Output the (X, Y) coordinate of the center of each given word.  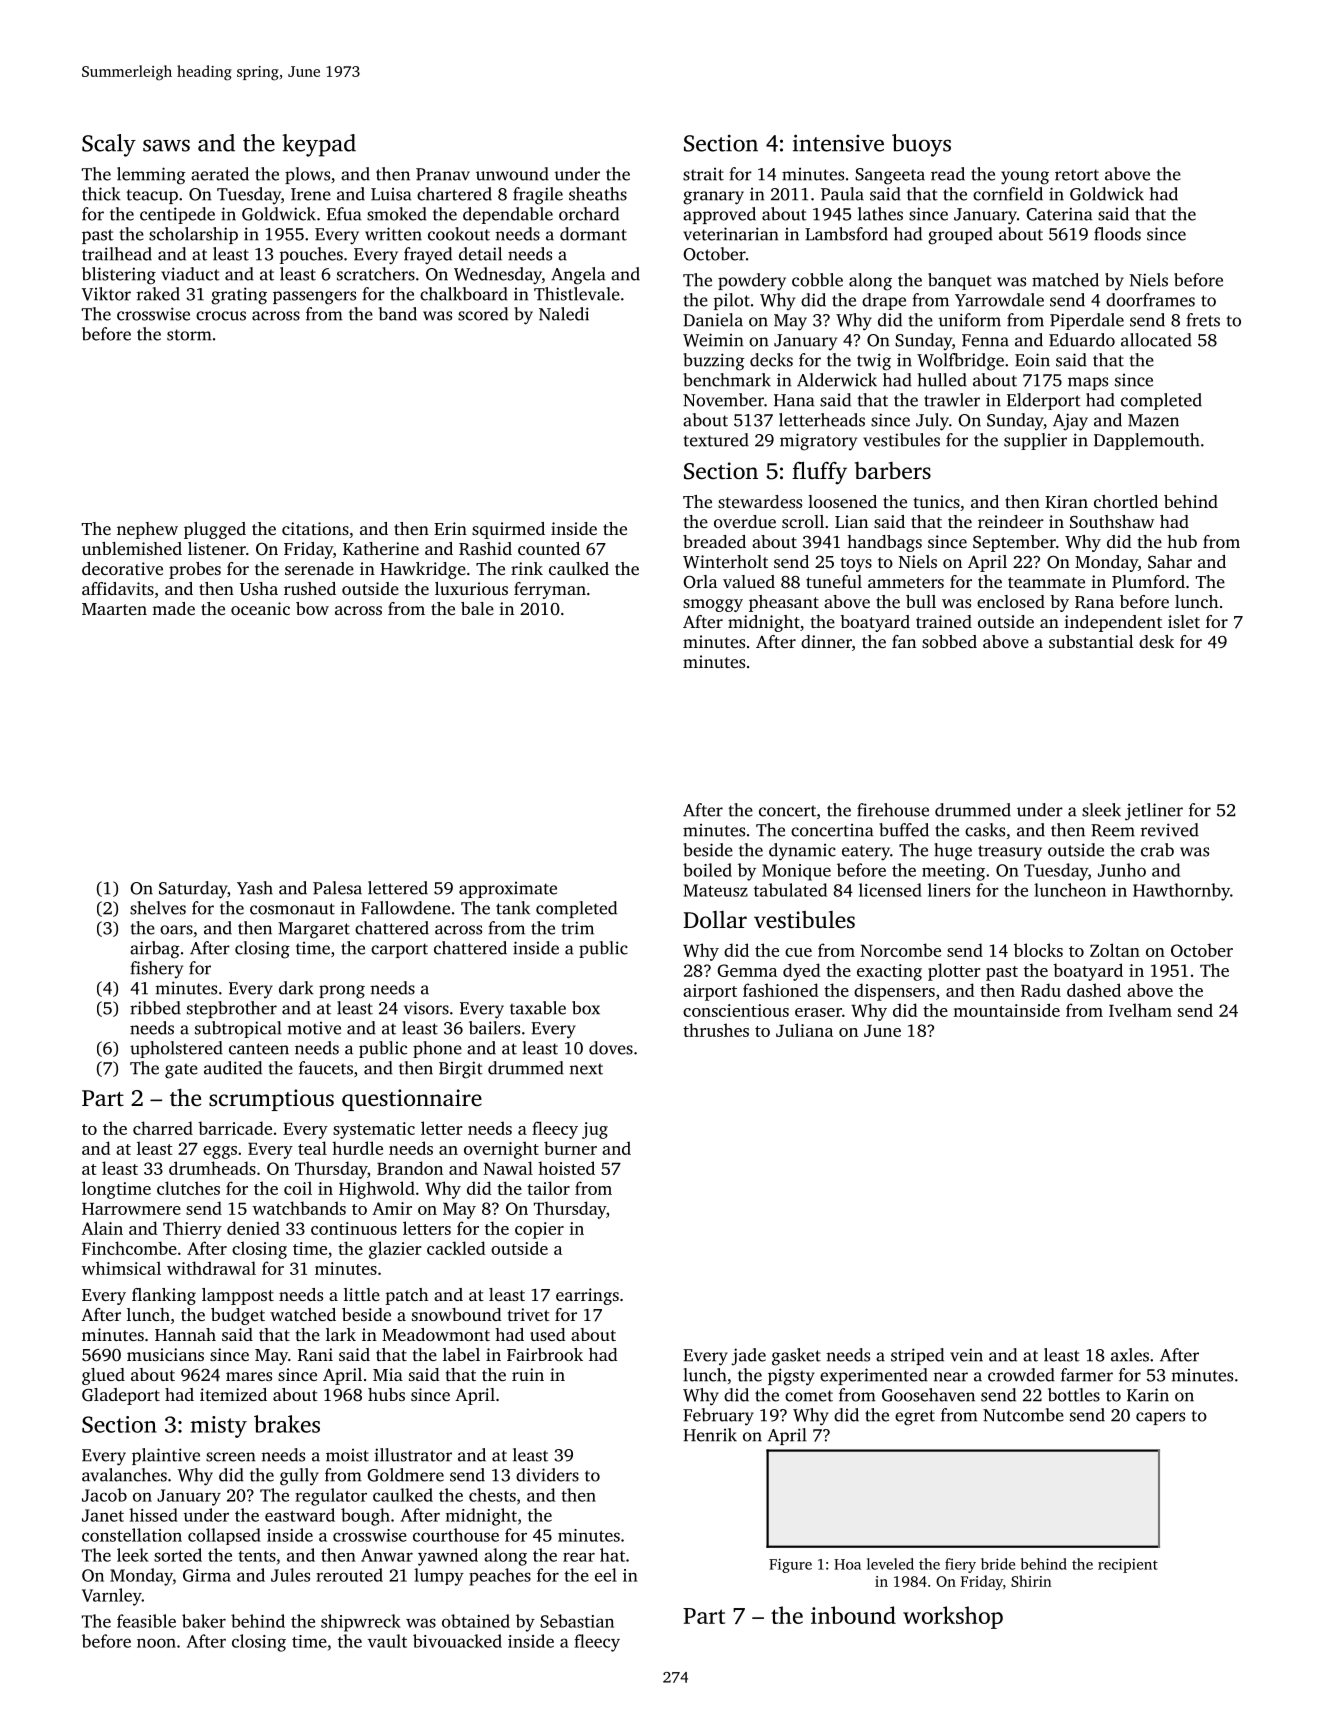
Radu (1041, 990)
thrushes (716, 1030)
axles (1130, 1355)
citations (315, 528)
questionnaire (412, 1100)
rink (527, 568)
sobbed (949, 641)
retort (1077, 175)
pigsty (791, 1377)
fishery (156, 969)
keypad (319, 145)
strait (703, 174)
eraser (818, 1012)
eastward (300, 1515)
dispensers (894, 992)
